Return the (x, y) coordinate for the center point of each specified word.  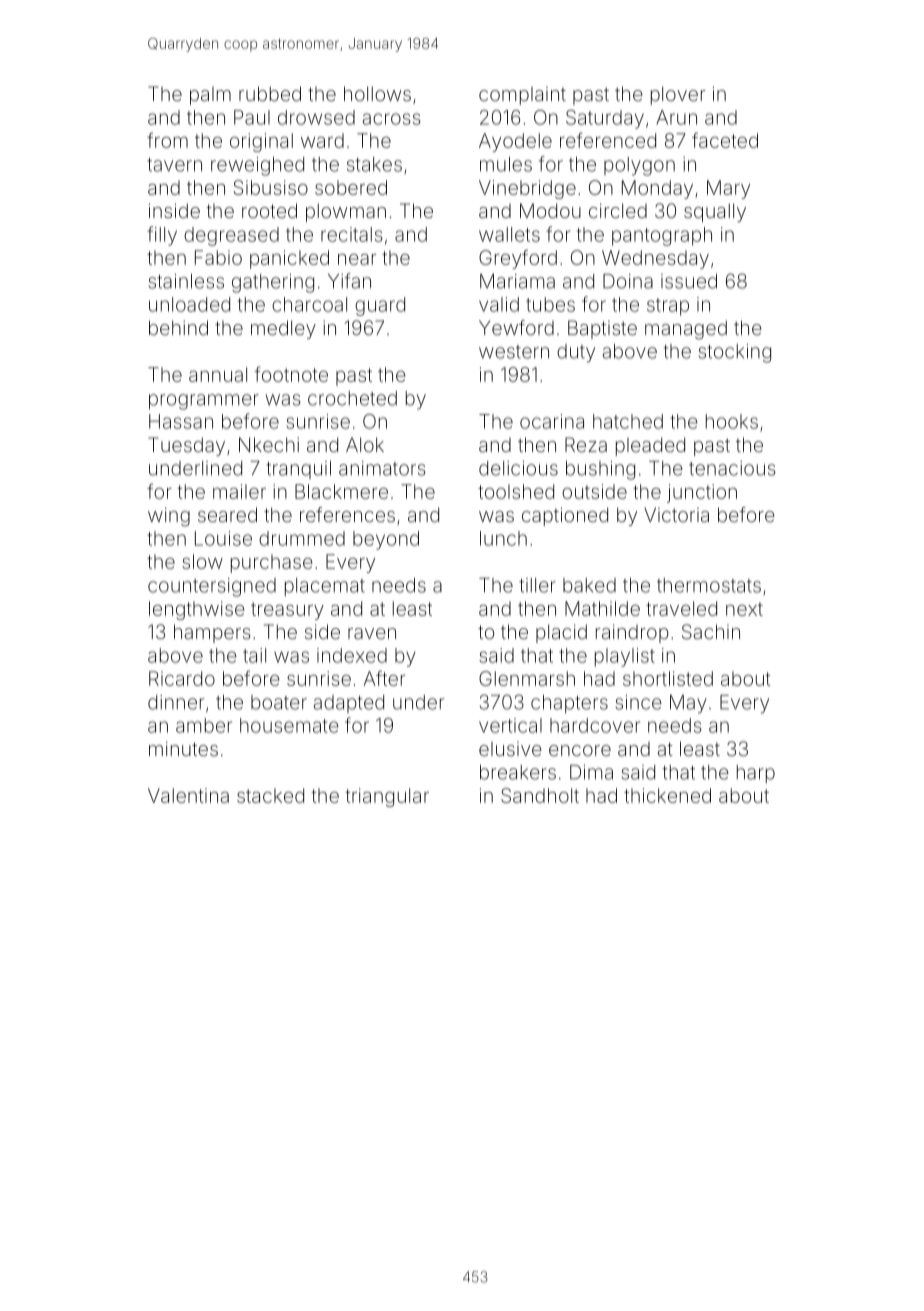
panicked (289, 259)
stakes (374, 164)
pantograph (662, 236)
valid (499, 304)
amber (204, 725)
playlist (625, 657)
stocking (735, 353)
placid (561, 633)
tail (254, 655)
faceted (725, 140)
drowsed (316, 117)
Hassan (181, 421)
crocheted (352, 398)
